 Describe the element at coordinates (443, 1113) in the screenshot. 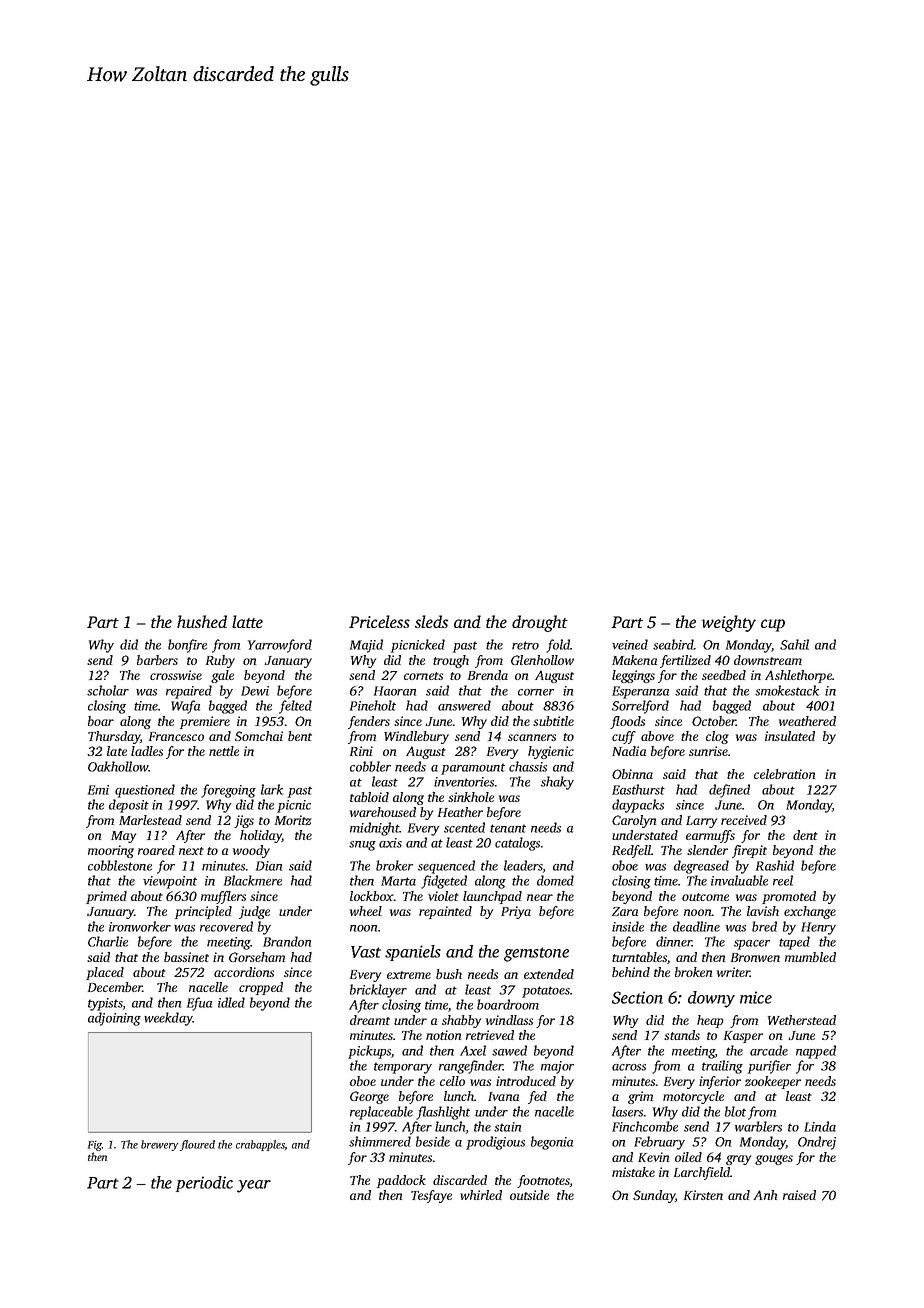

I see `flashlight` at that location.
